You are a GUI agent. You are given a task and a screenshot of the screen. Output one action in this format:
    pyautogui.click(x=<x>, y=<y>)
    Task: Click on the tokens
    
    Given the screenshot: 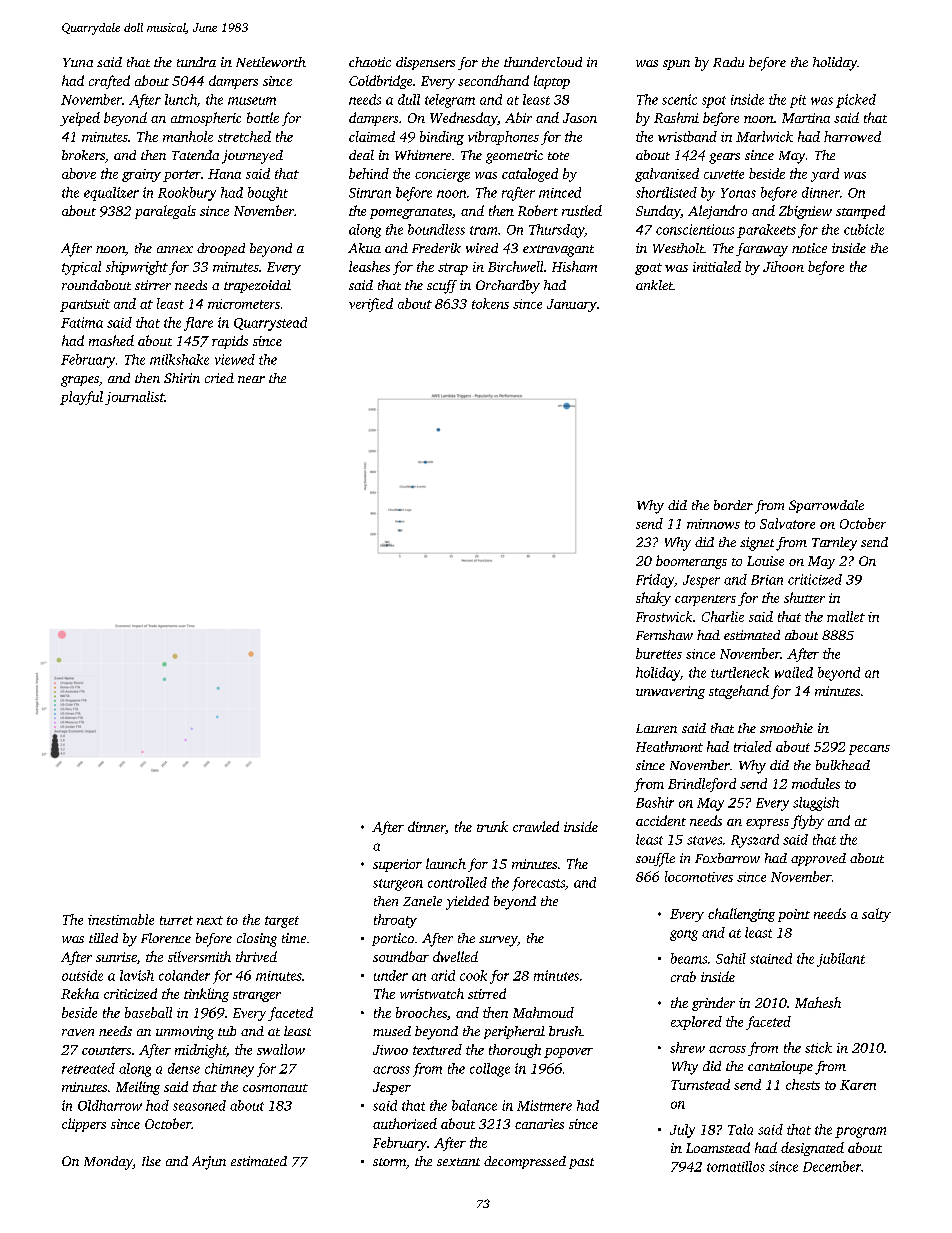 What is the action you would take?
    pyautogui.click(x=490, y=303)
